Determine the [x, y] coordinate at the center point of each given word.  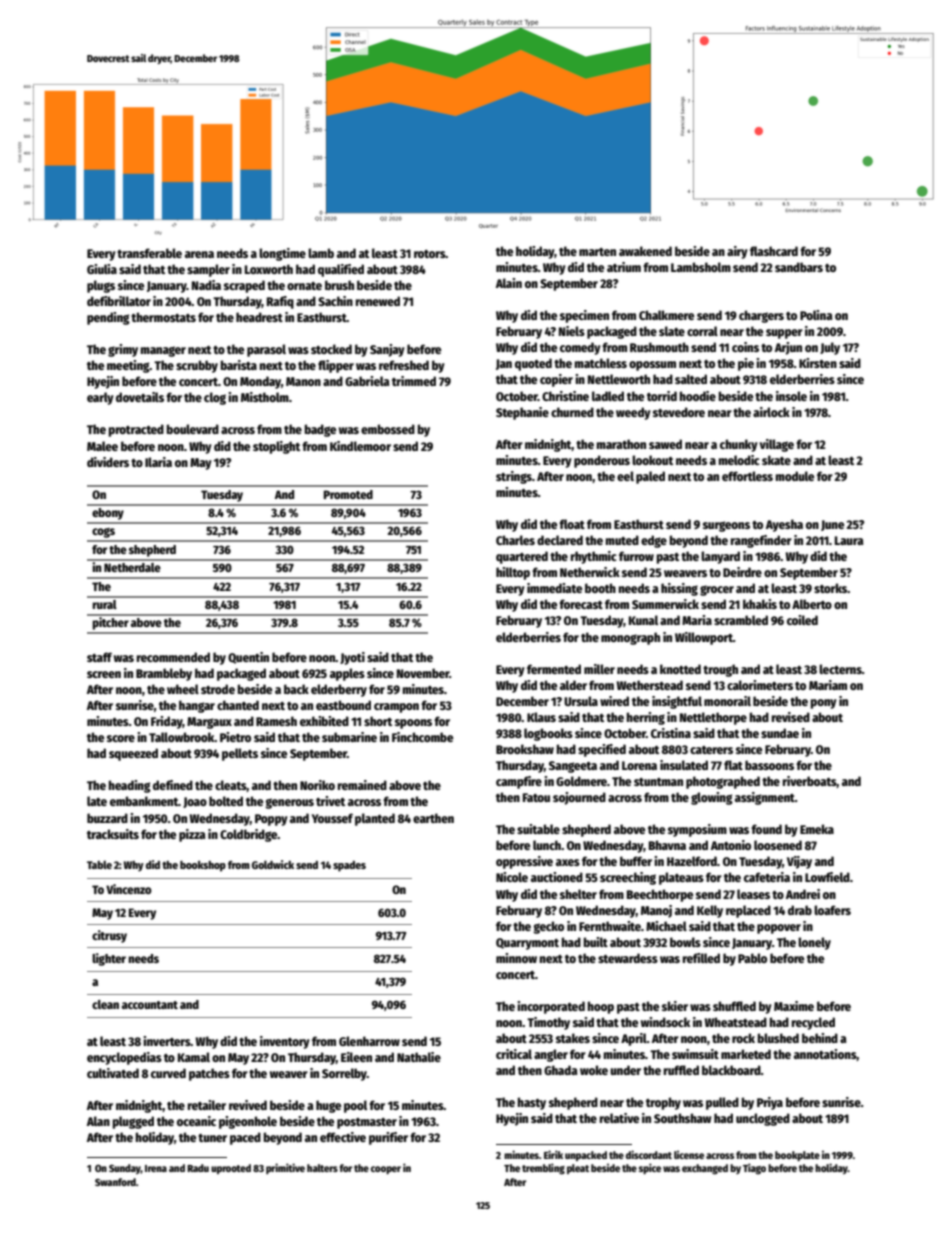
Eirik [553, 1154]
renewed [378, 301]
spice [650, 1168]
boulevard [193, 429]
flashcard [774, 251]
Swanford [115, 1182]
